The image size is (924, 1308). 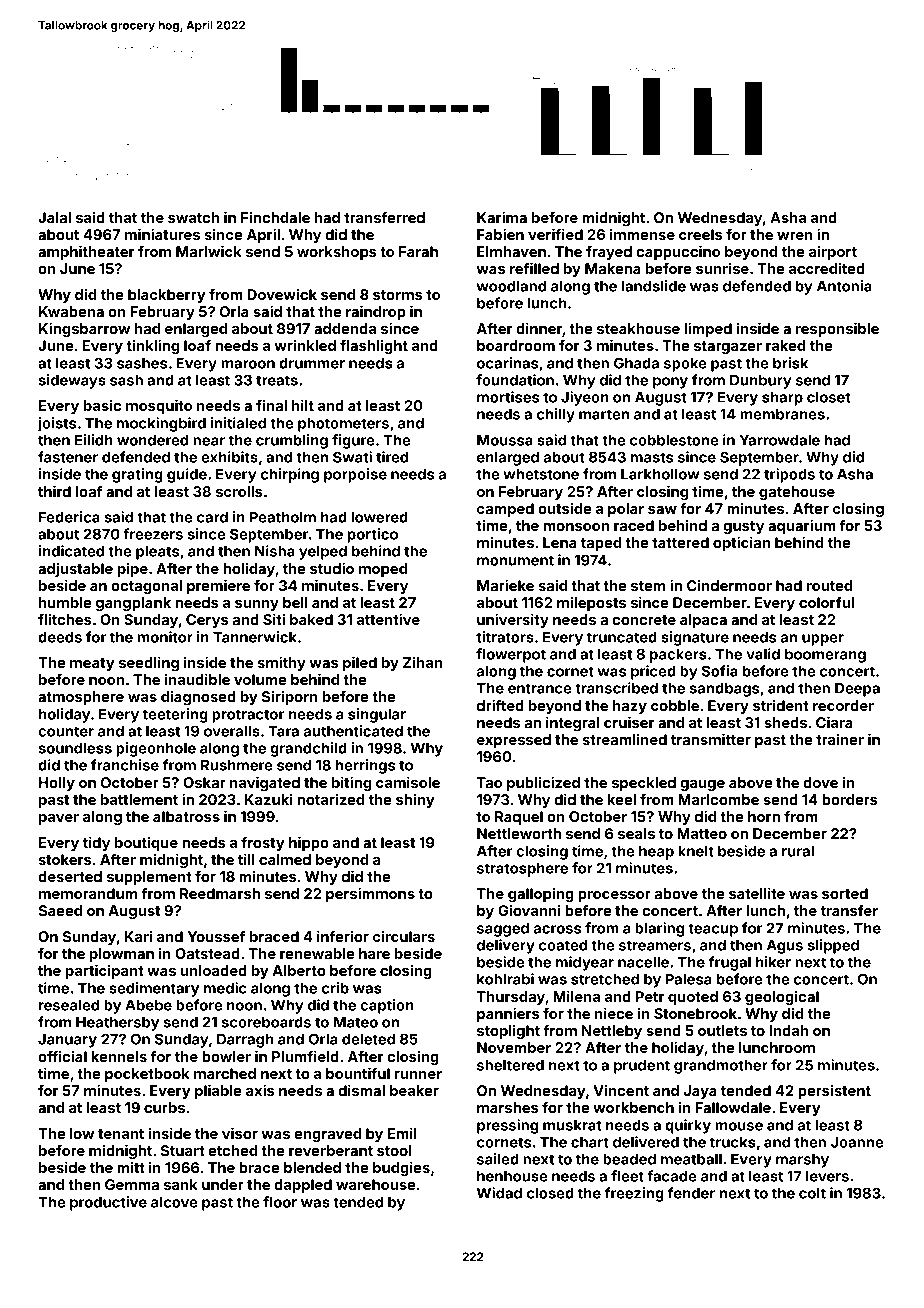 What do you see at coordinates (62, 1056) in the screenshot?
I see `official` at bounding box center [62, 1056].
